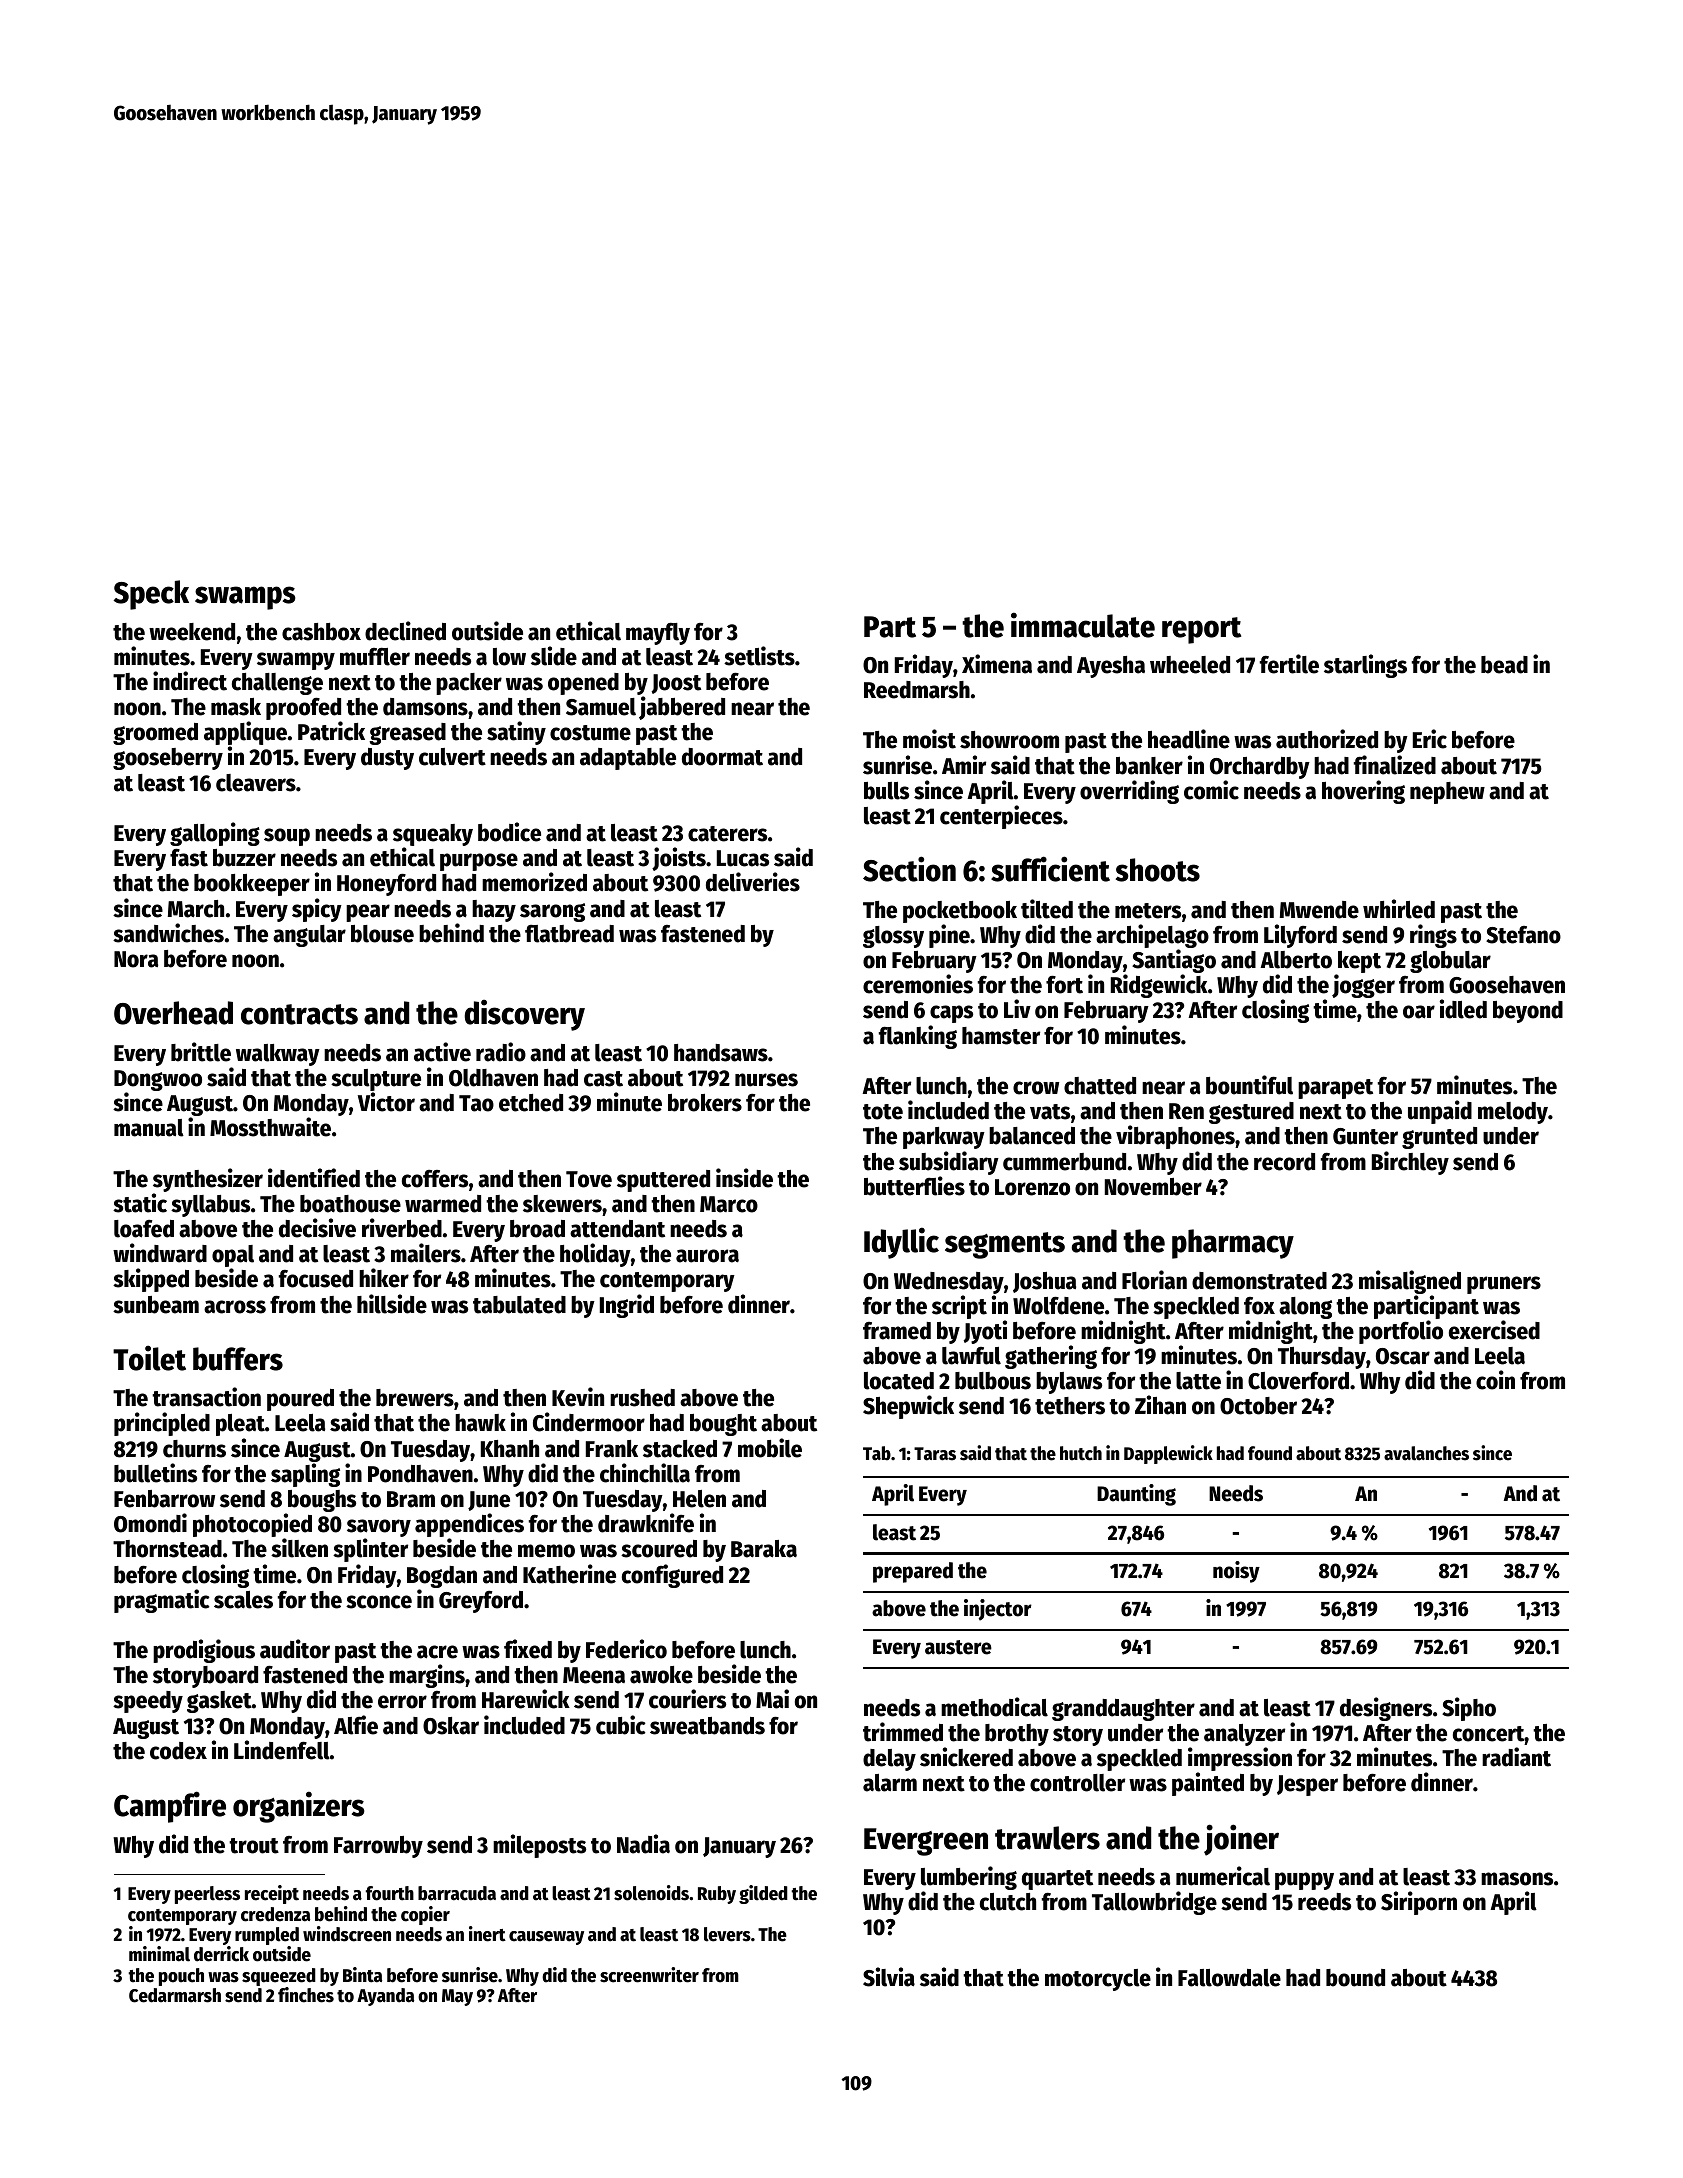 The width and height of the screenshot is (1683, 2178). What do you see at coordinates (1051, 1357) in the screenshot?
I see `gathering` at bounding box center [1051, 1357].
